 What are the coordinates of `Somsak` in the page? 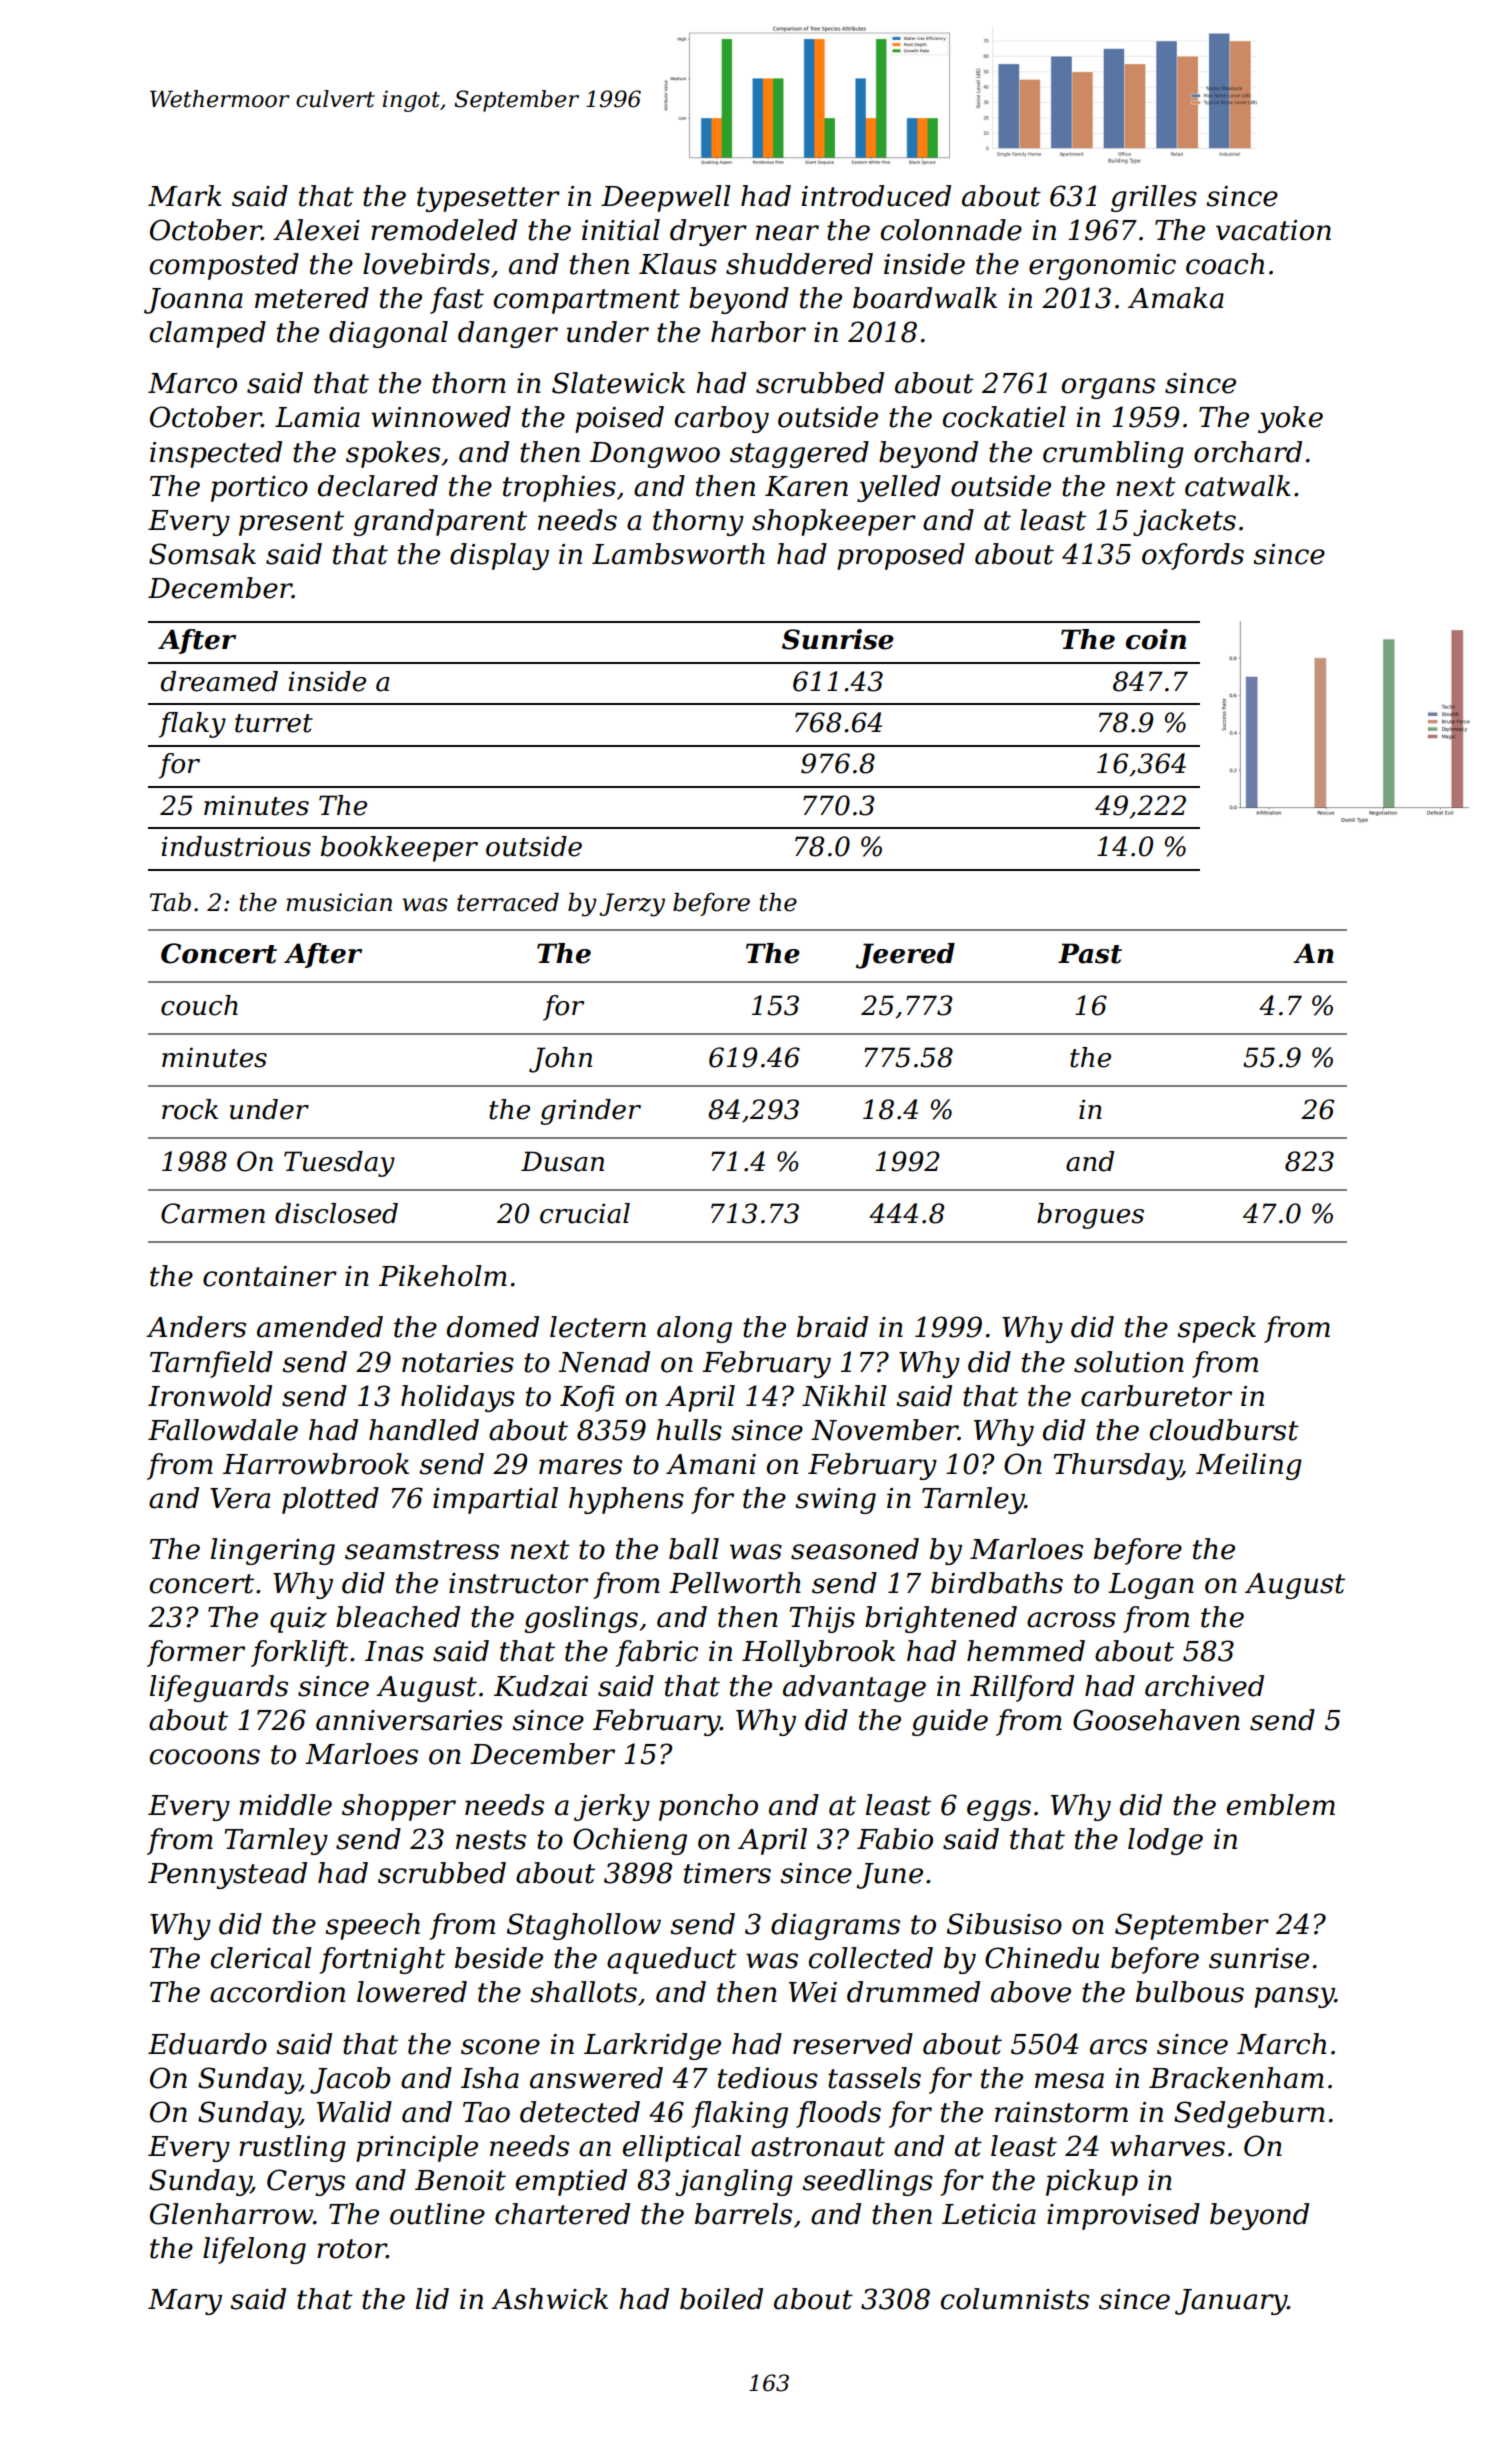 It's located at (202, 554).
